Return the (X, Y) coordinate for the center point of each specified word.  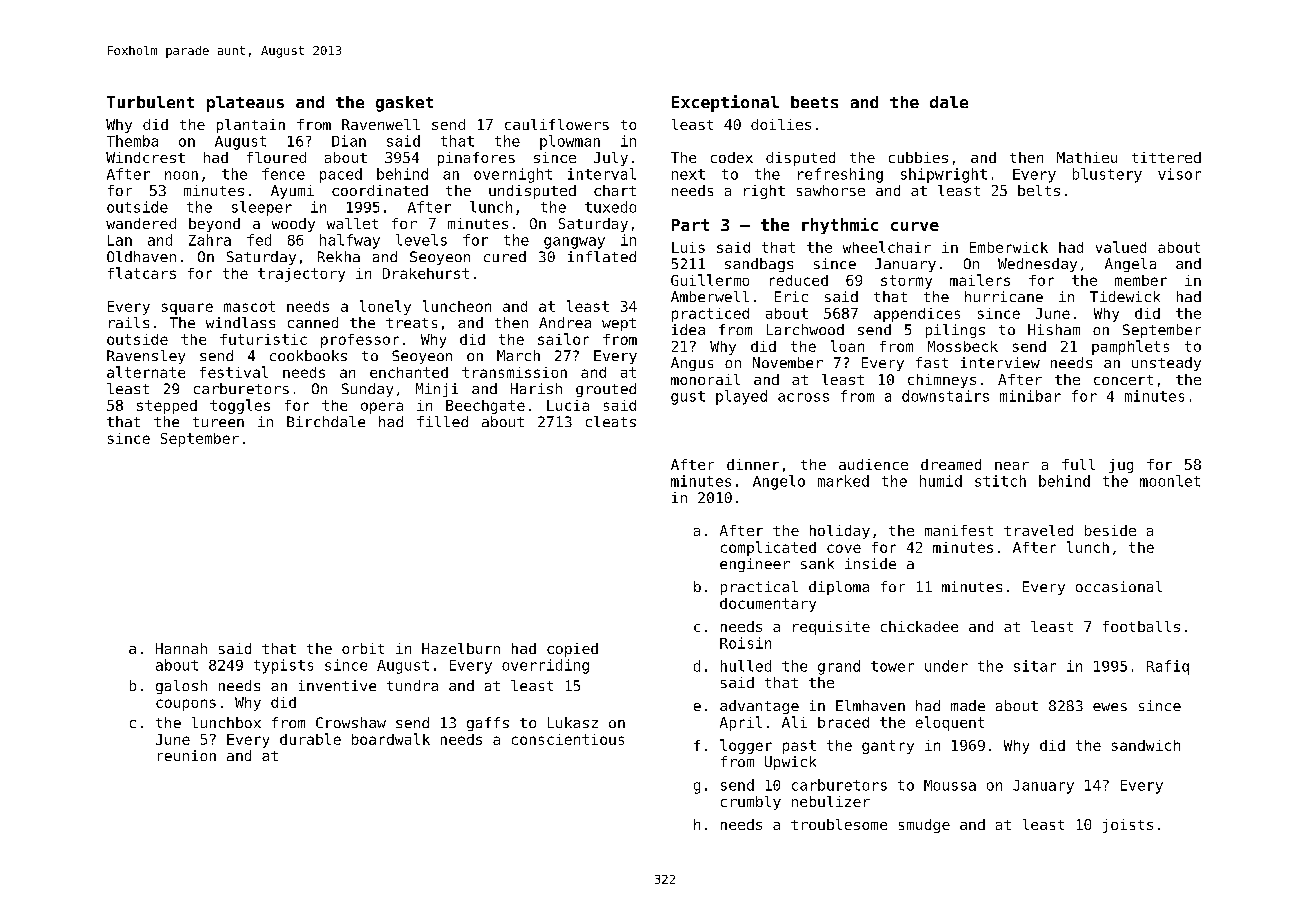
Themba (132, 141)
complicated (768, 548)
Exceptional (725, 103)
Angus (692, 364)
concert (1123, 380)
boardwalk (391, 739)
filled (442, 421)
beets (814, 102)
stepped (167, 407)
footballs (1141, 626)
